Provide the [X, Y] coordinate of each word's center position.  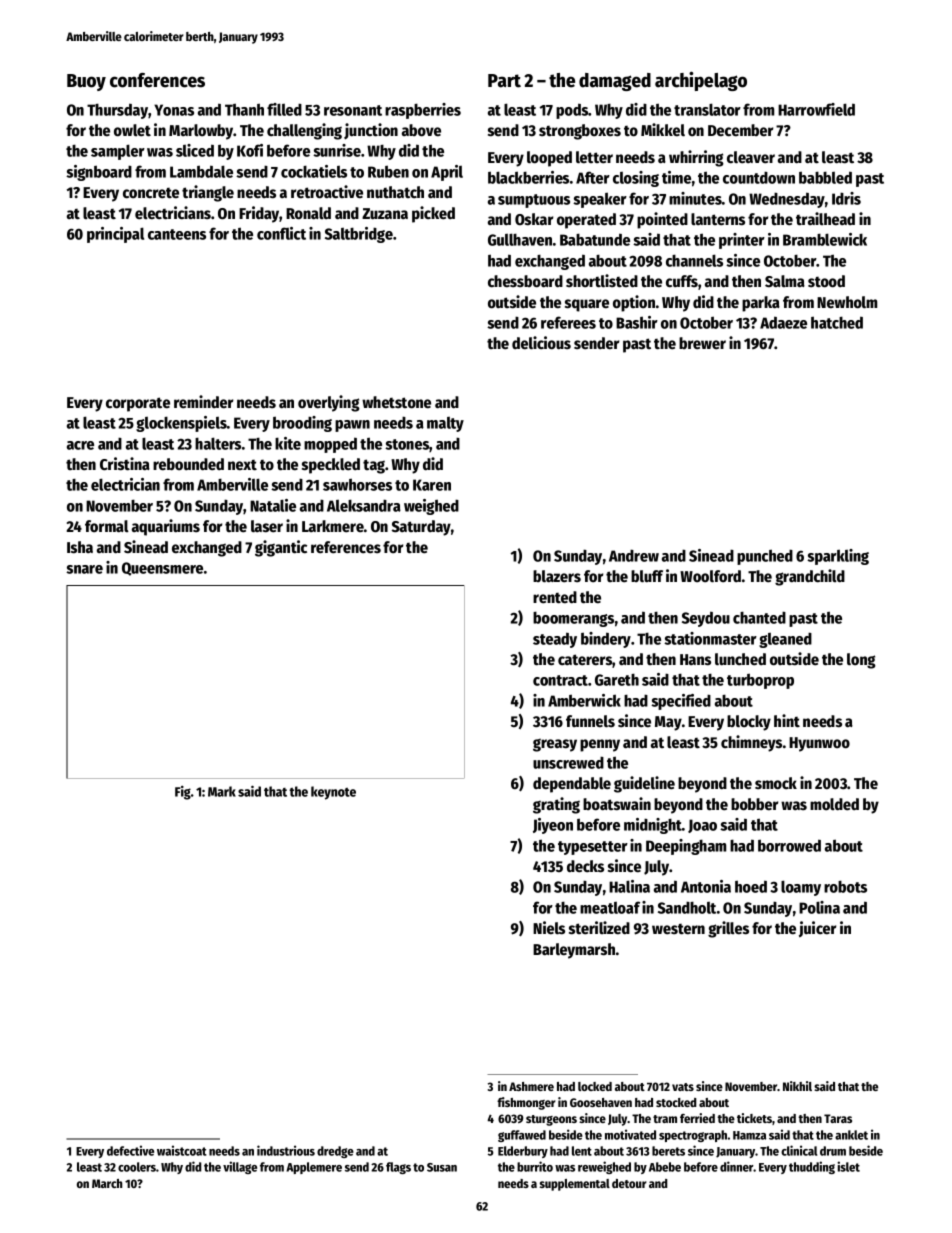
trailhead [825, 219]
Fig [183, 793]
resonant [353, 110]
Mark [222, 791]
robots [845, 886]
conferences [157, 80]
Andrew [634, 555]
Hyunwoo [819, 744]
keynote [333, 793]
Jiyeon [553, 826]
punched [765, 557]
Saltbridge [359, 235]
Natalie [273, 505]
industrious [286, 1150]
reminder [203, 402]
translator [707, 109]
